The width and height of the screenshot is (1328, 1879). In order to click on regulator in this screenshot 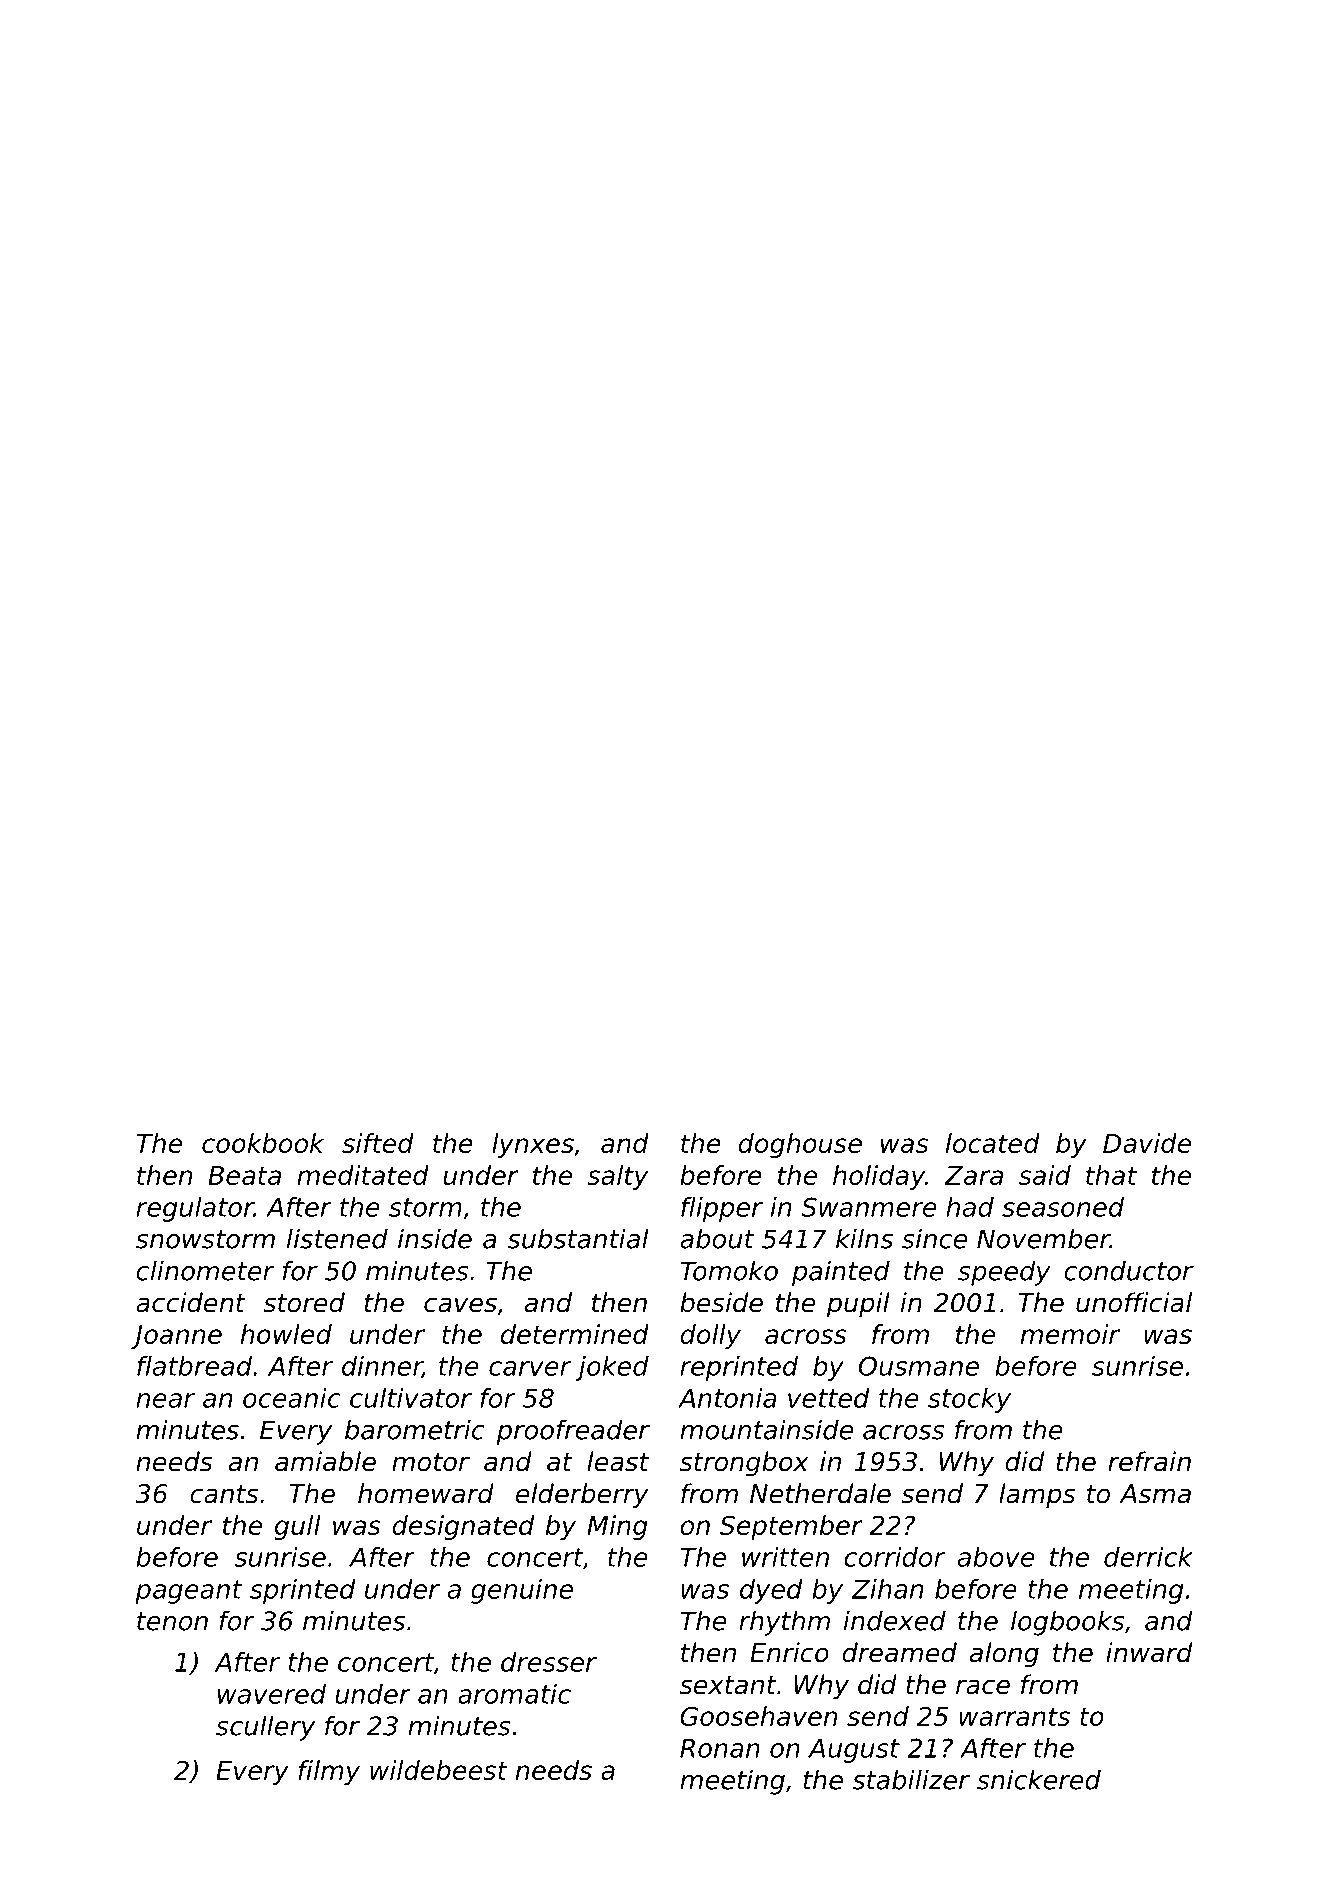, I will do `click(195, 1209)`.
